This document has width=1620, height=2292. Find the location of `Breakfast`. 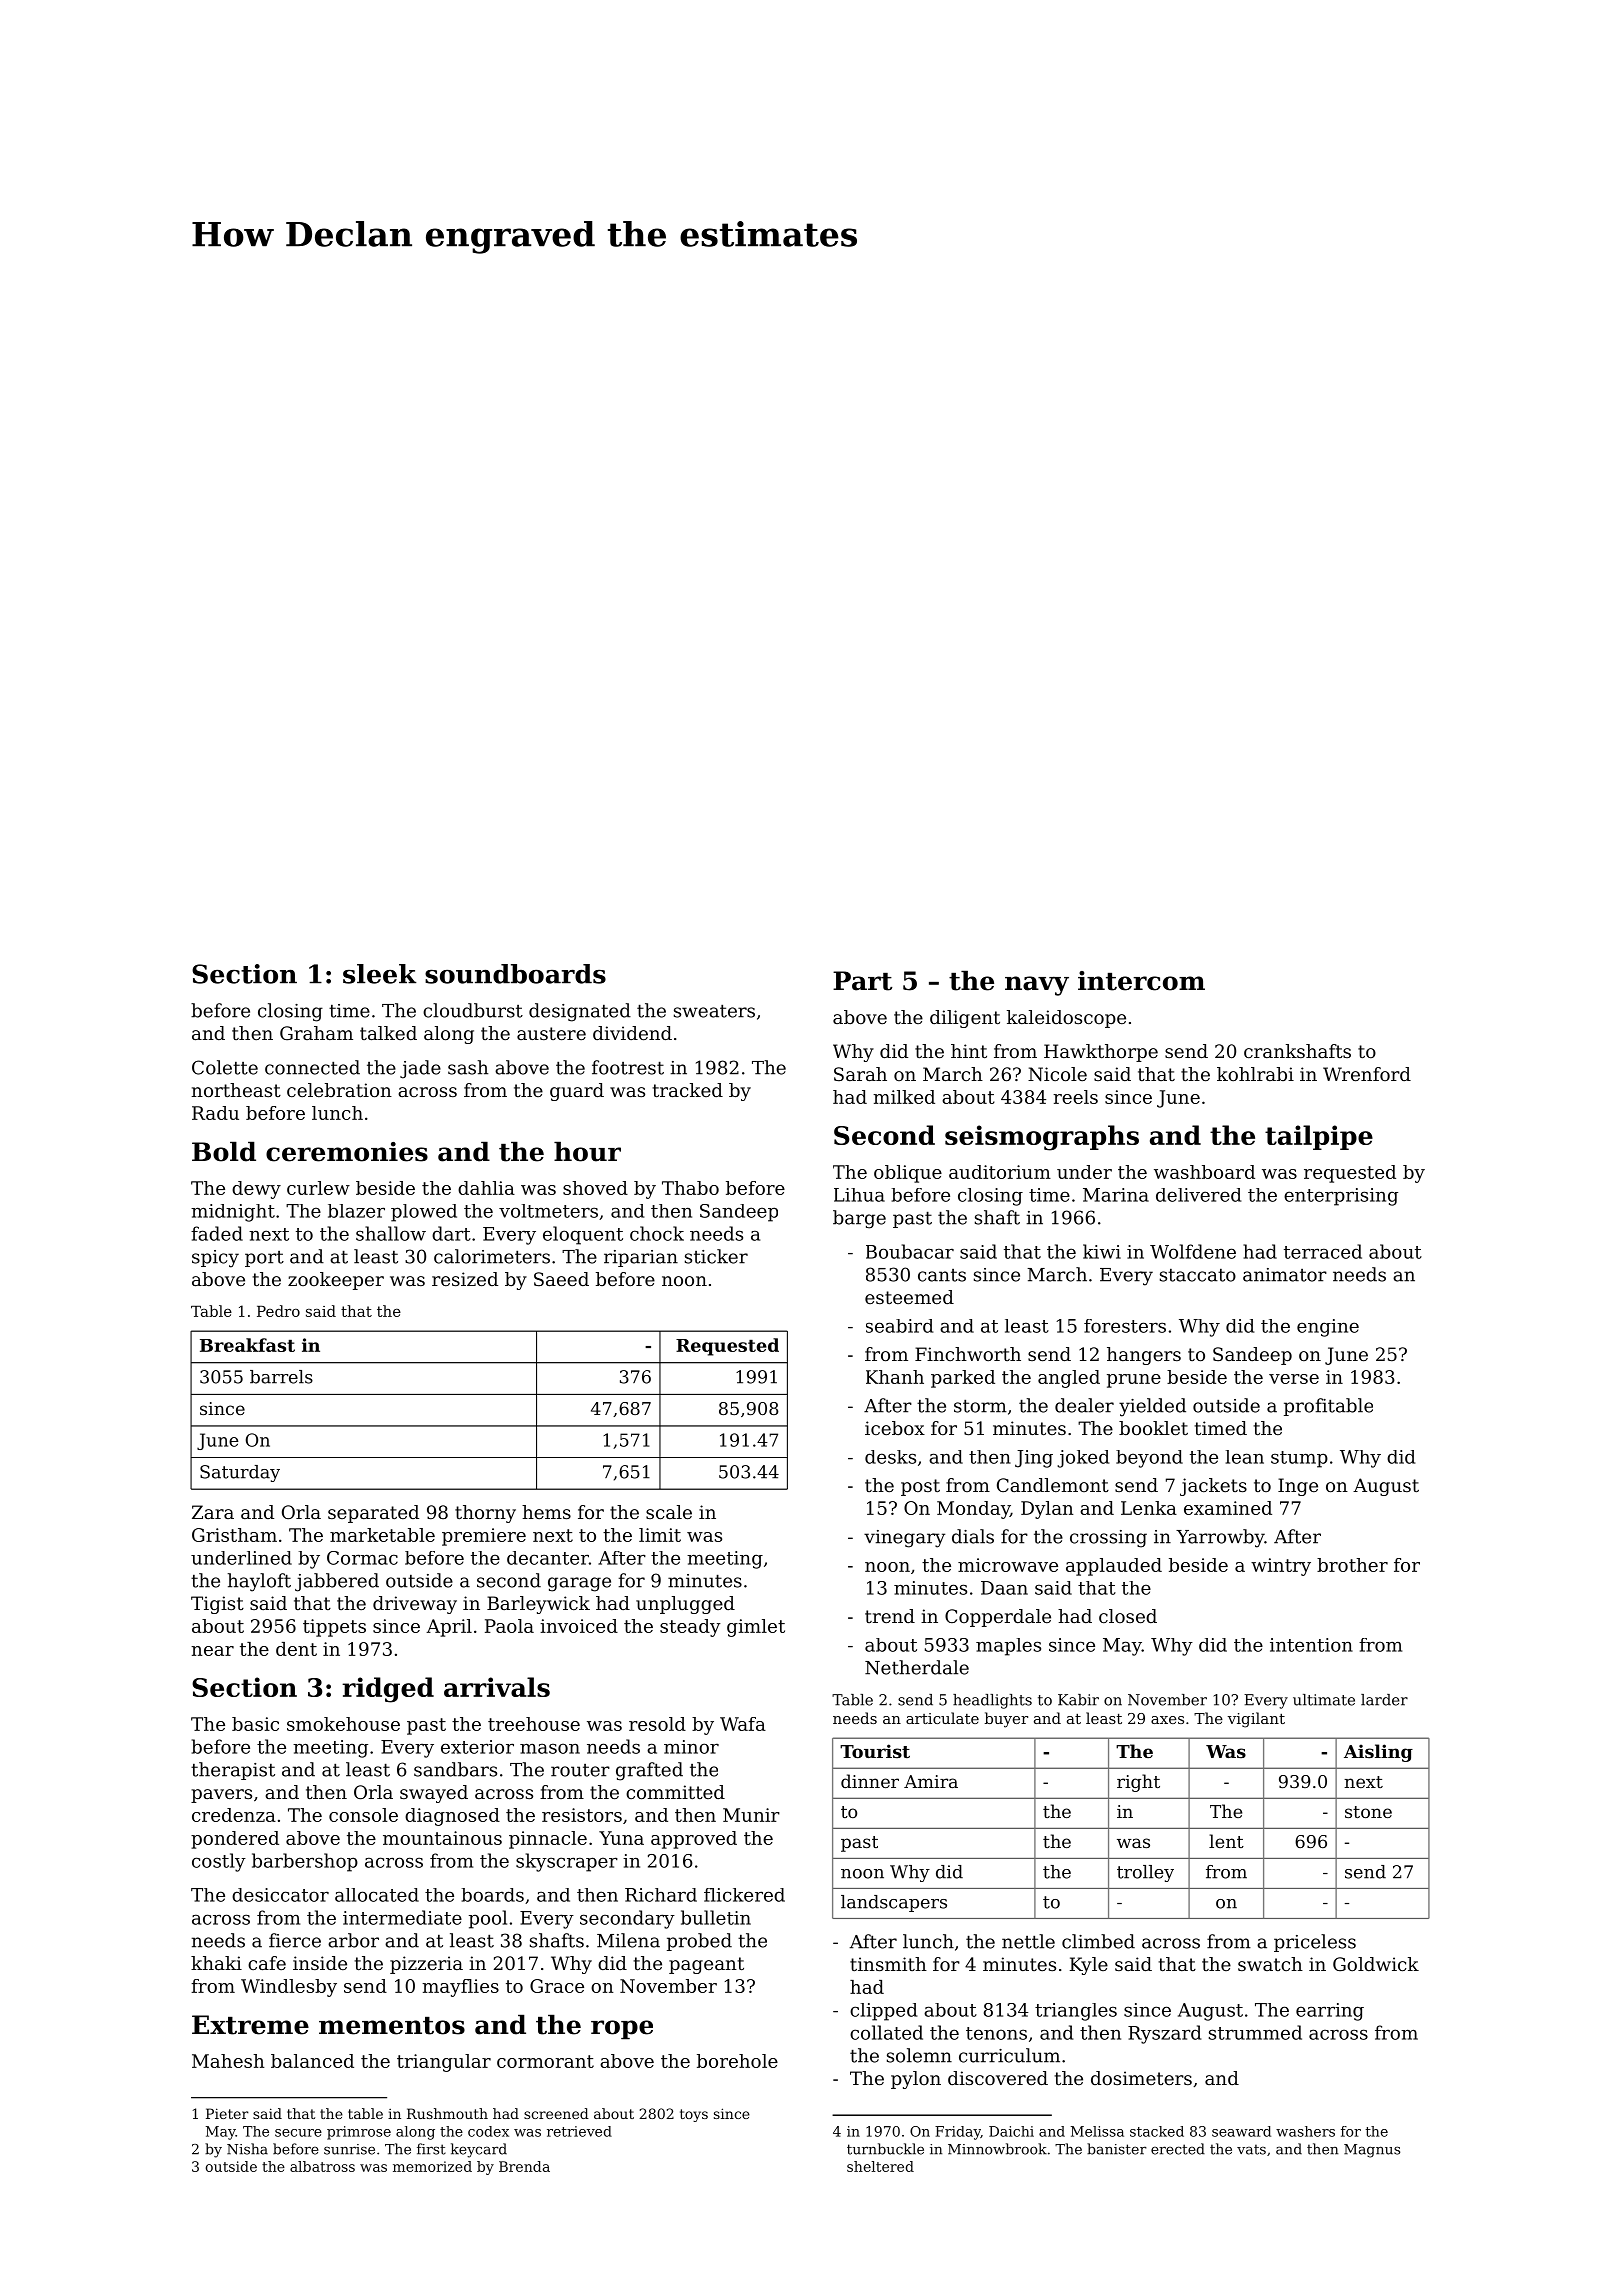

Breakfast is located at coordinates (247, 1345).
